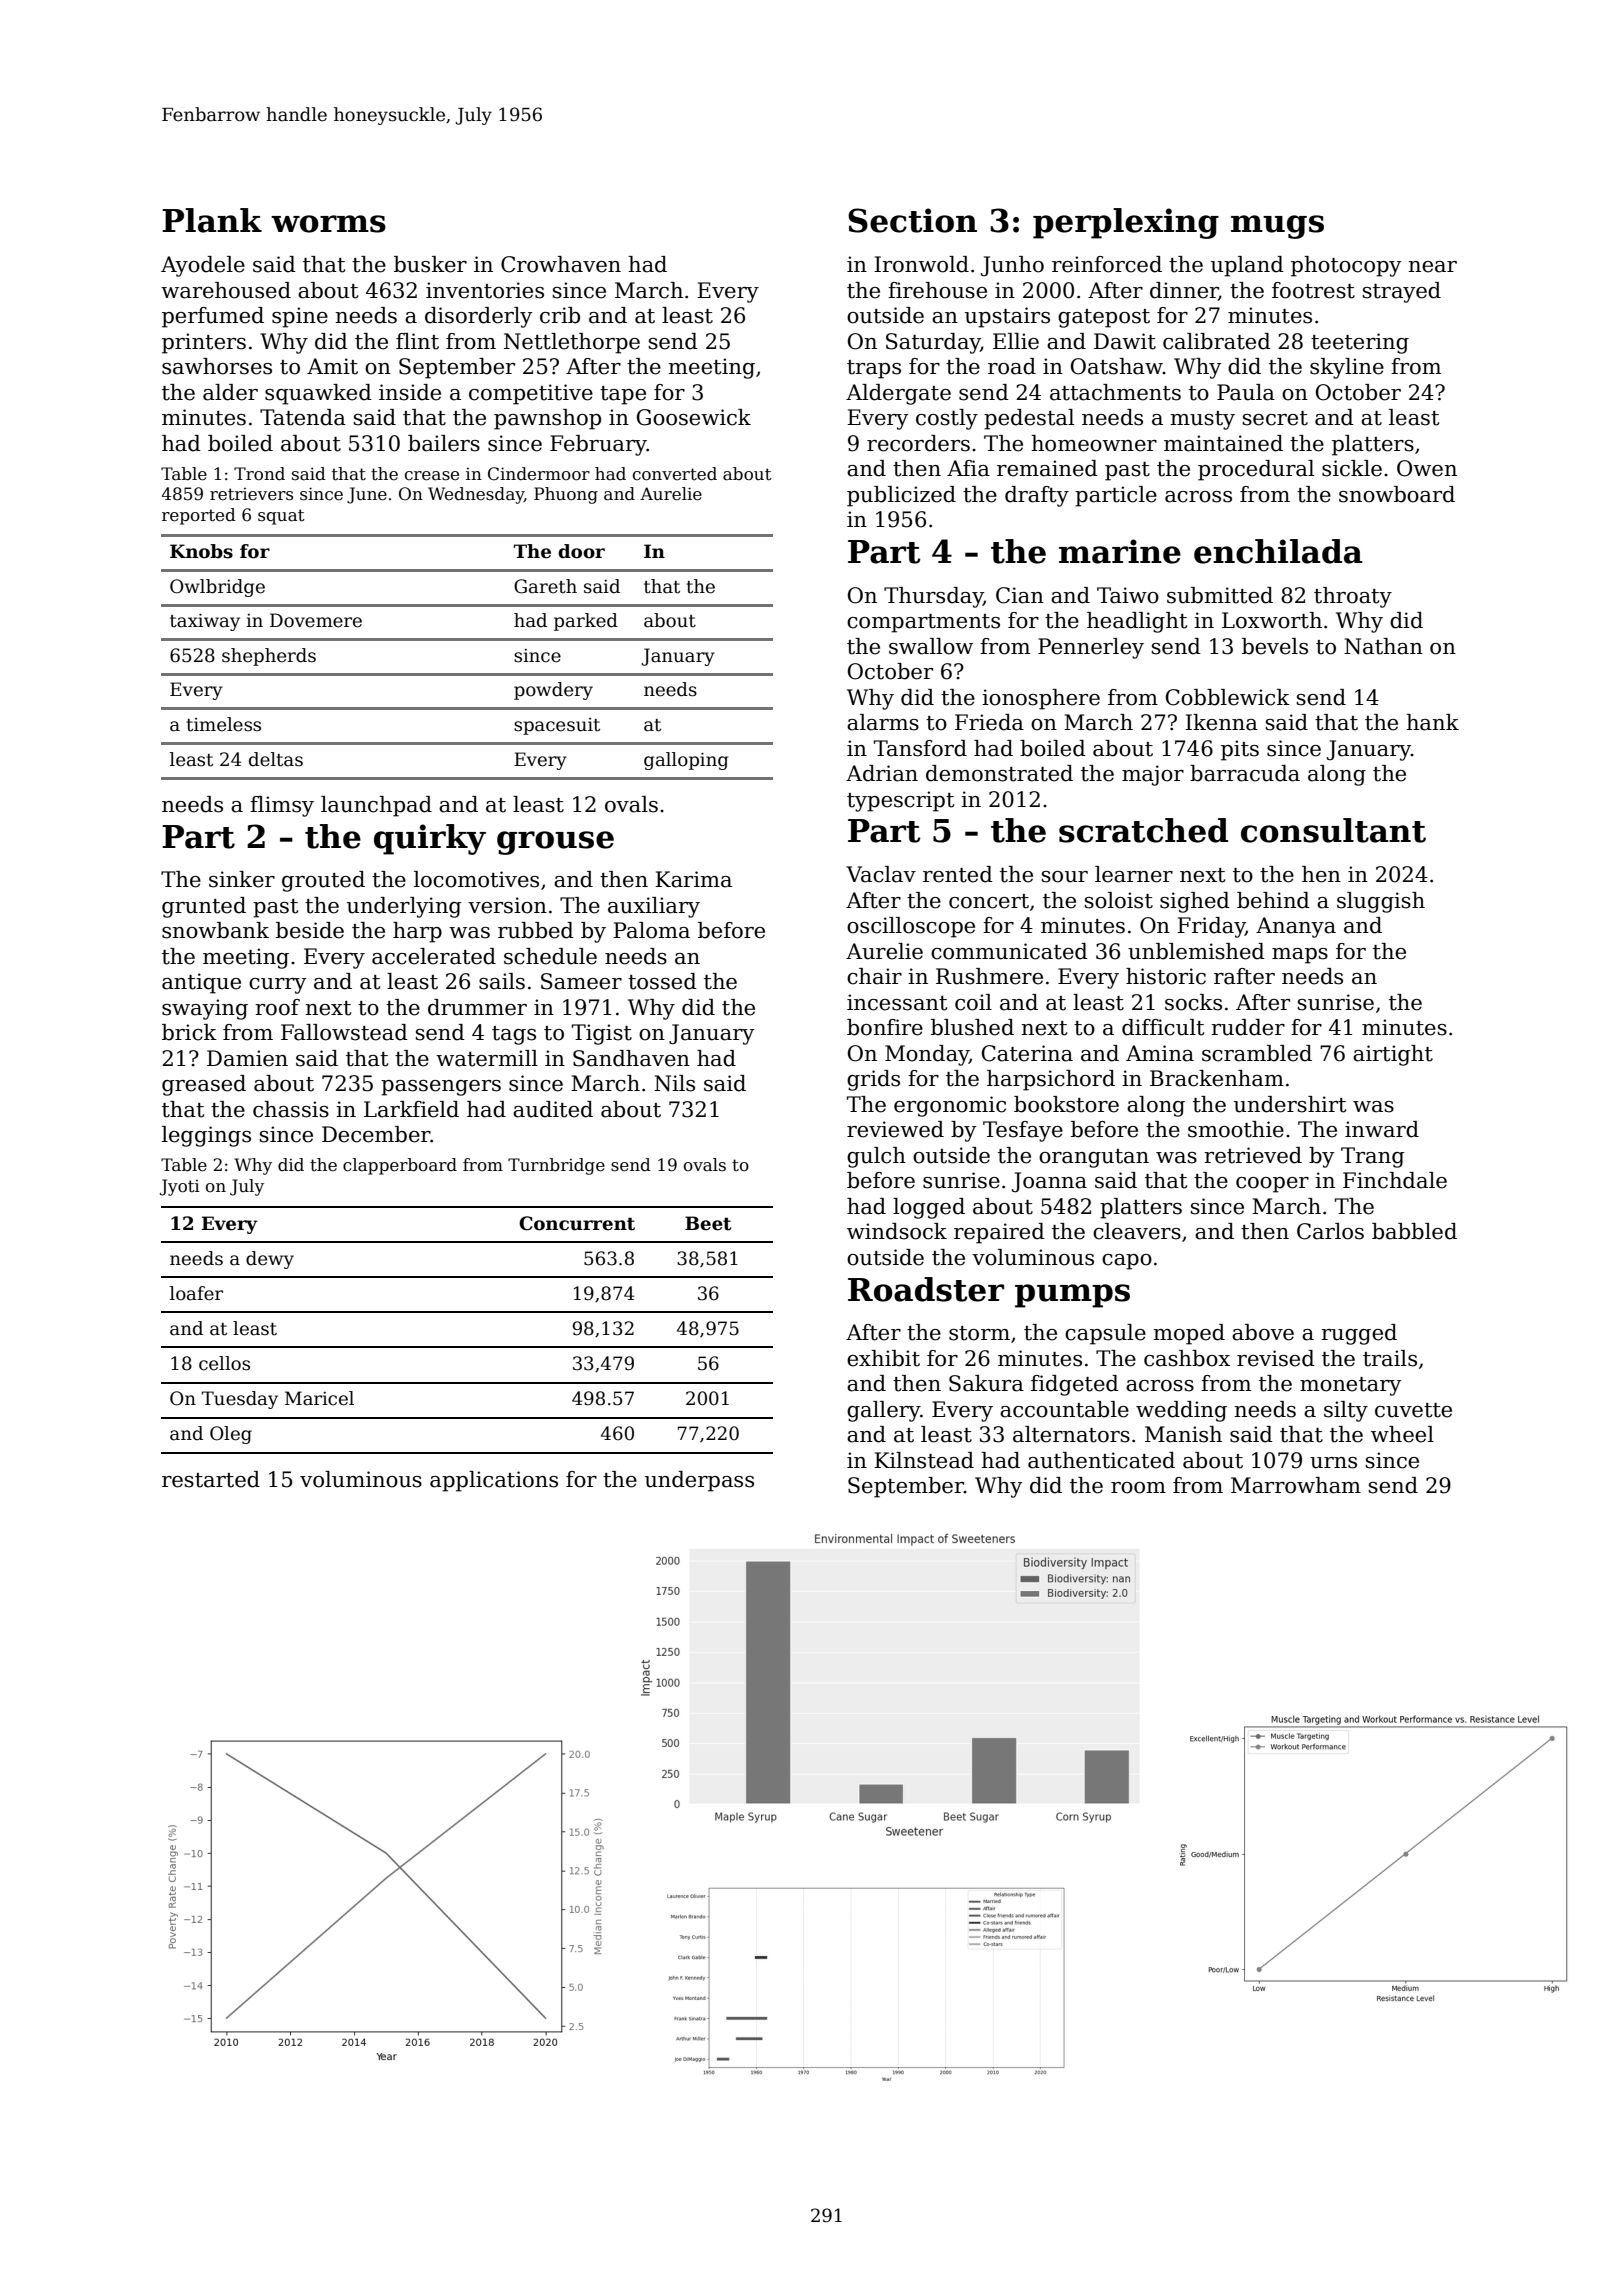  Describe the element at coordinates (1383, 646) in the screenshot. I see `Nathan` at that location.
